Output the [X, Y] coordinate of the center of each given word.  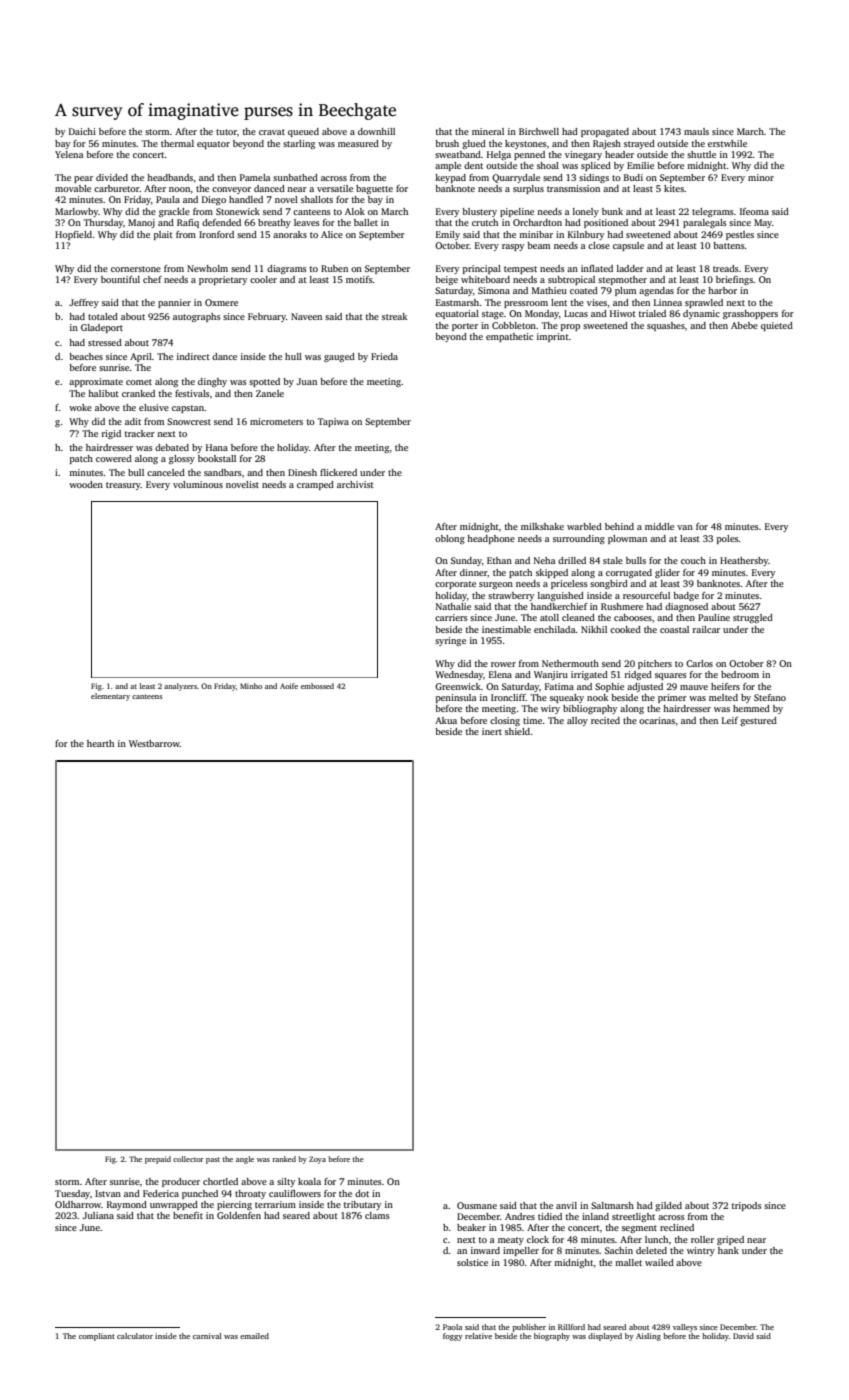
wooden [86, 484]
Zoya [317, 1160]
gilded [668, 1206]
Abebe [744, 325]
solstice [472, 1262]
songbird [609, 584]
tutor [226, 132]
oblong [450, 539]
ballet [366, 222]
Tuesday [72, 1194]
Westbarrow [154, 743]
